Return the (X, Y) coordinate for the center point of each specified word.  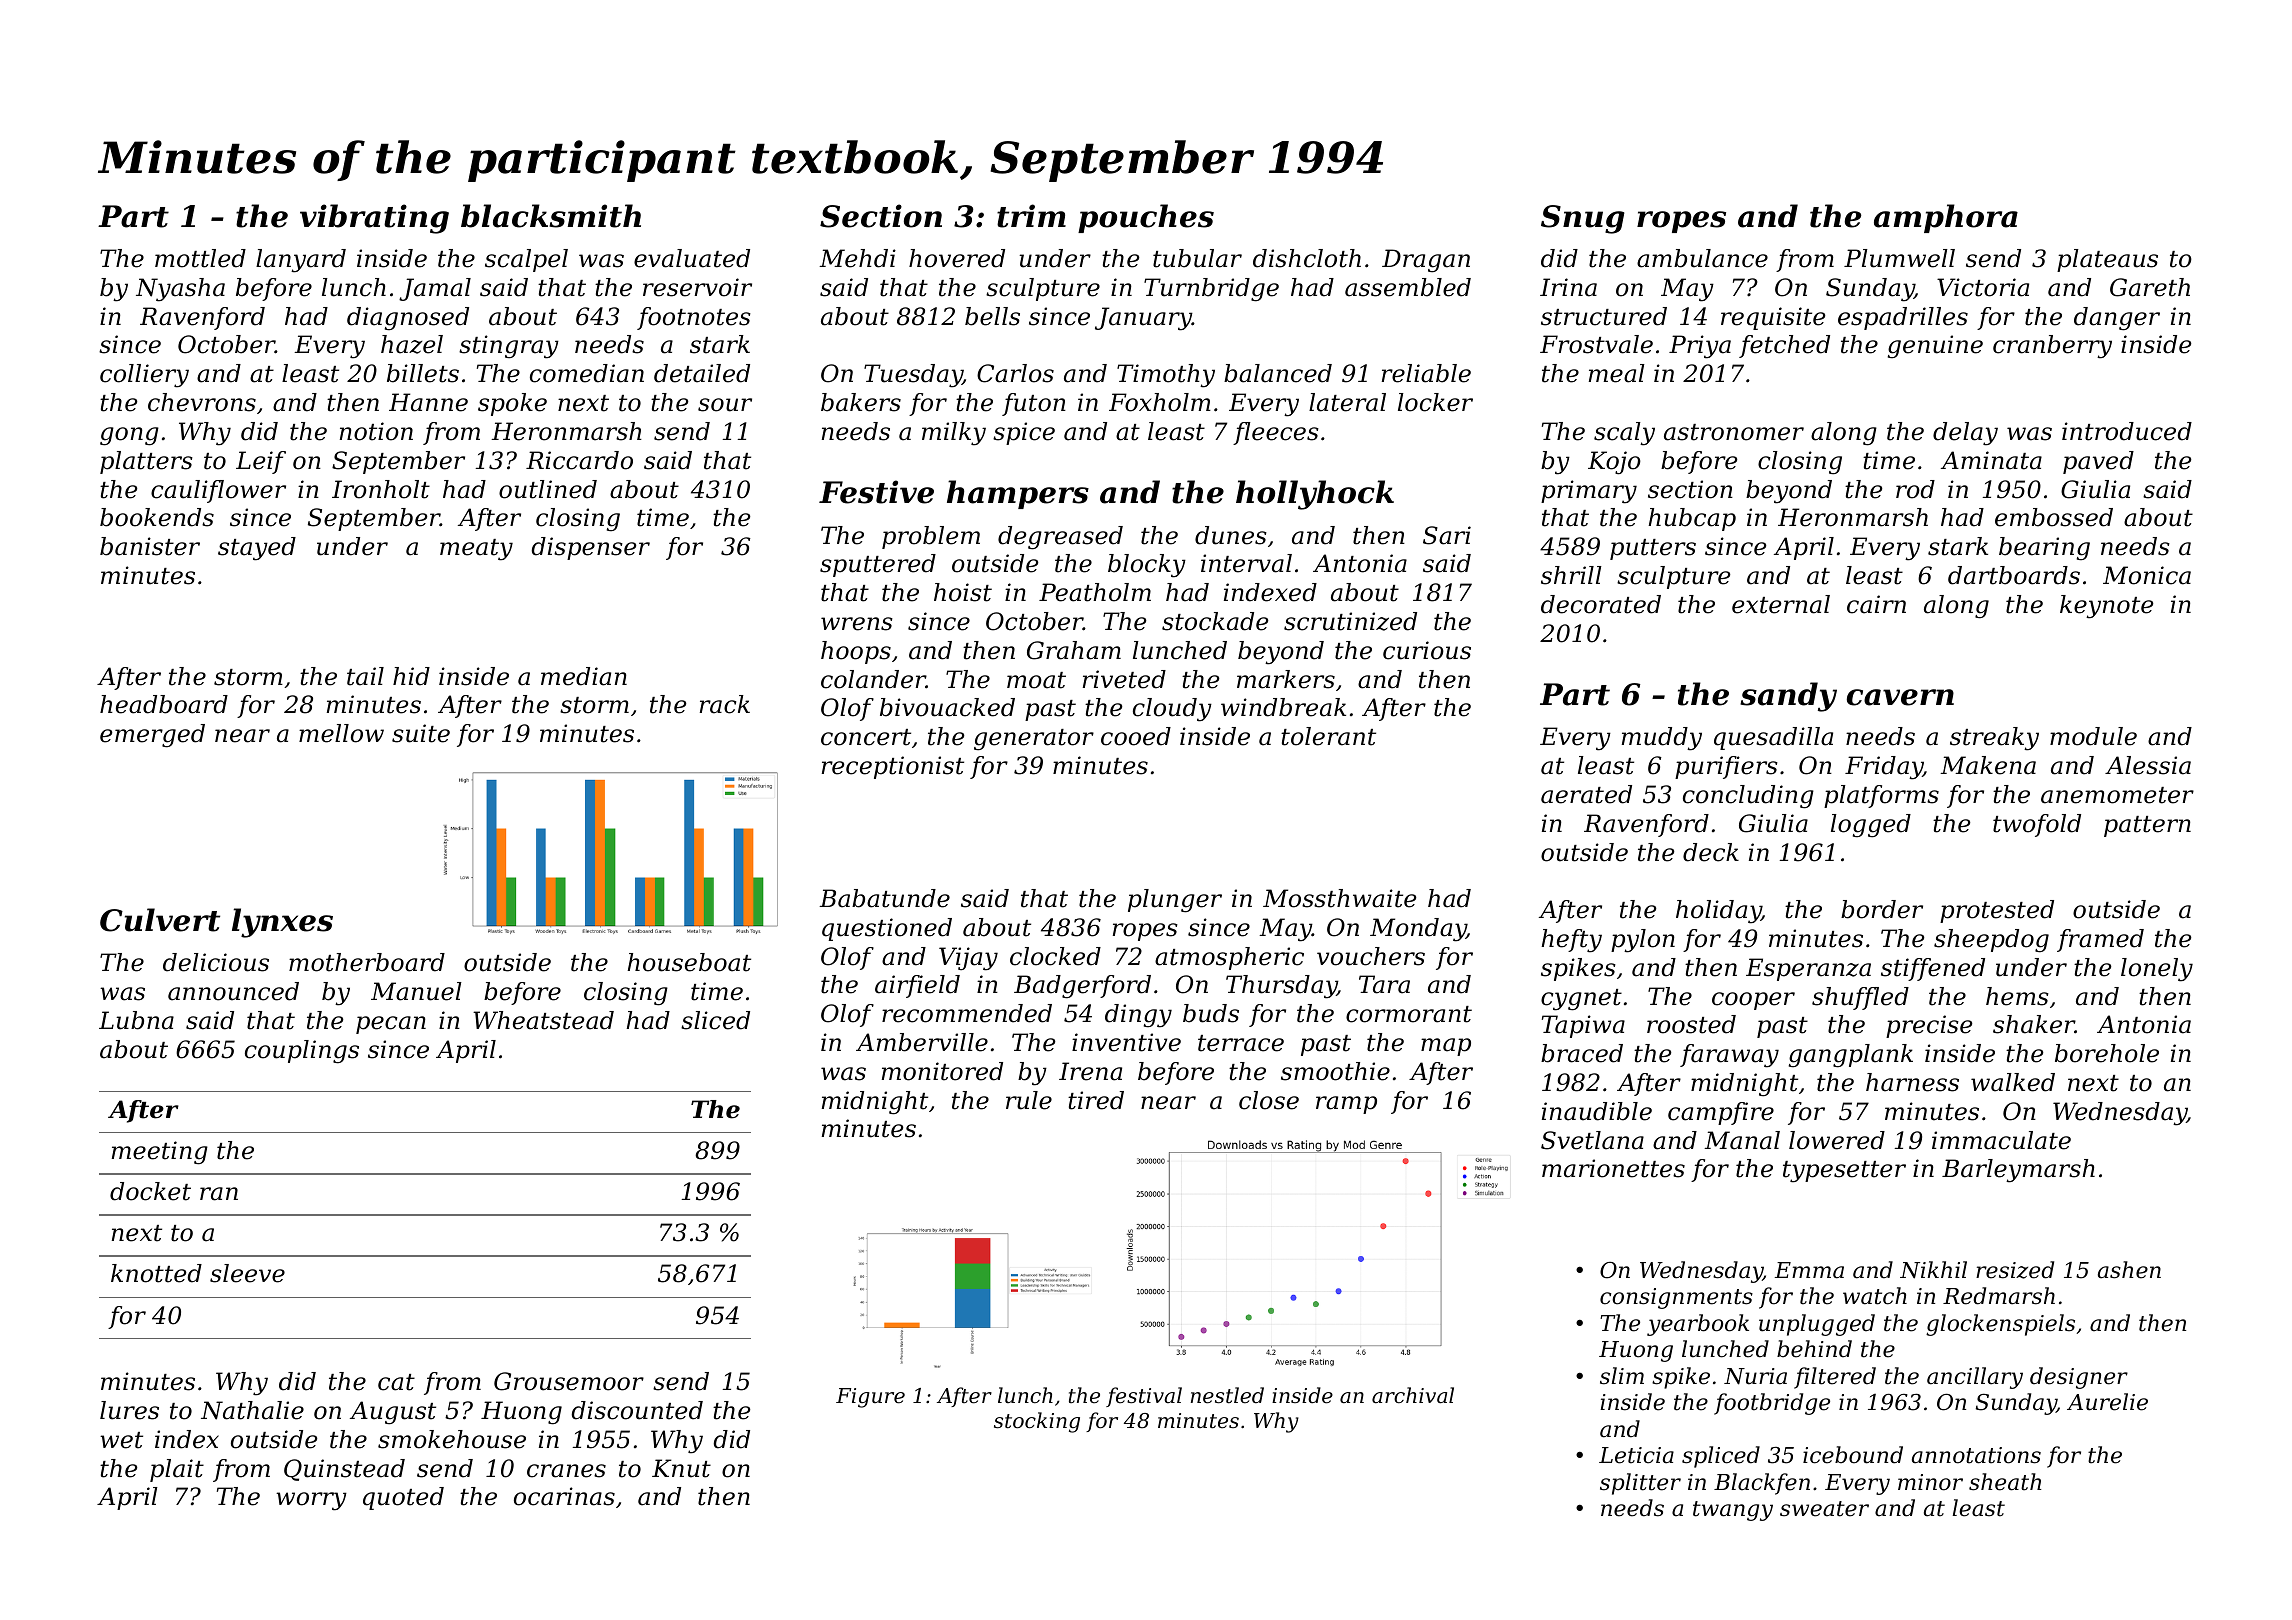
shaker (2034, 1024)
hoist (963, 592)
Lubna (136, 1020)
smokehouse (452, 1439)
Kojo (1614, 463)
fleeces (1276, 433)
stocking (1037, 1422)
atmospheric (1229, 958)
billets (423, 373)
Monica (2147, 575)
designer (2079, 1378)
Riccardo (579, 460)
